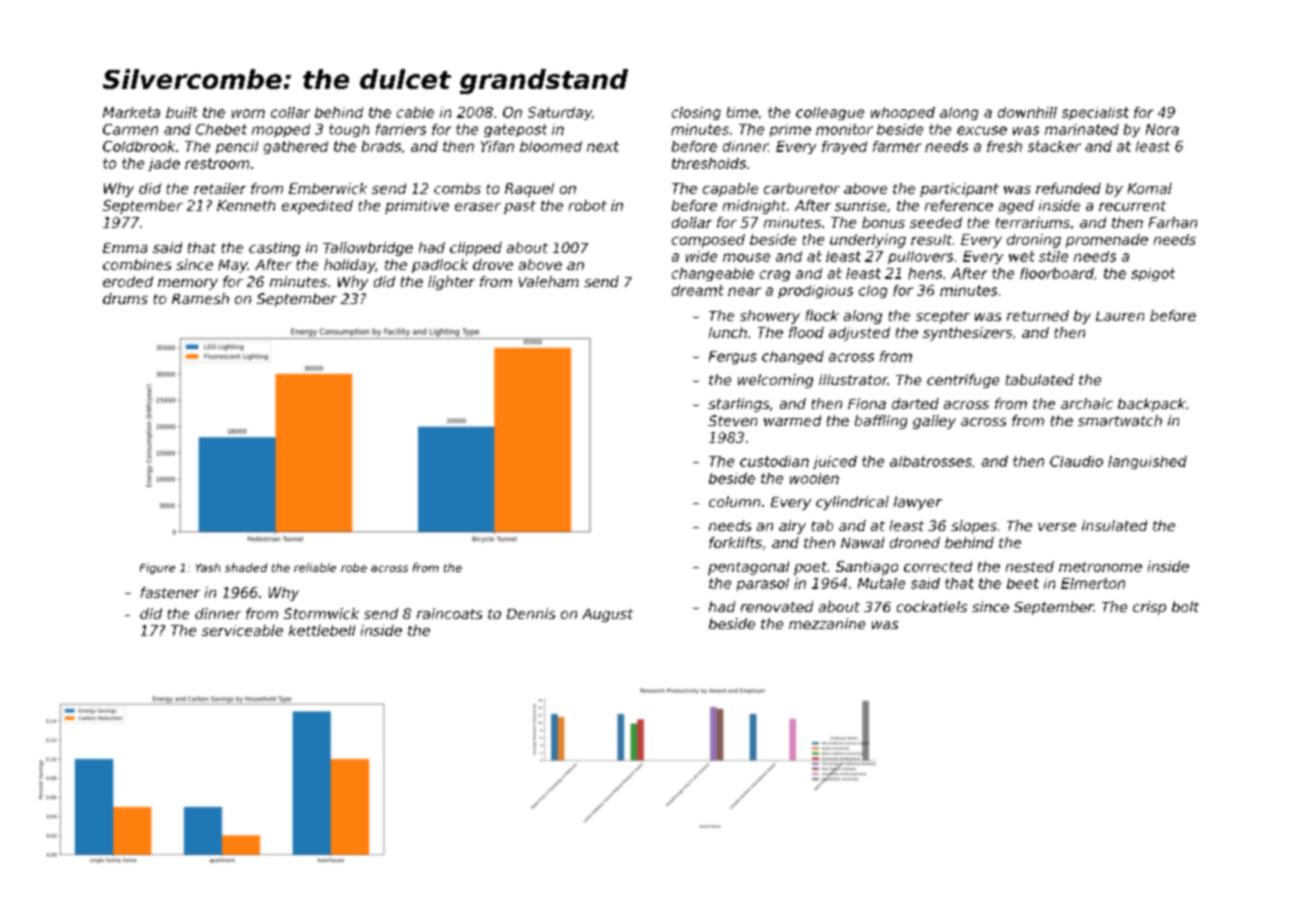 This image has width=1308, height=924. Describe the element at coordinates (246, 567) in the image. I see `shaded` at that location.
